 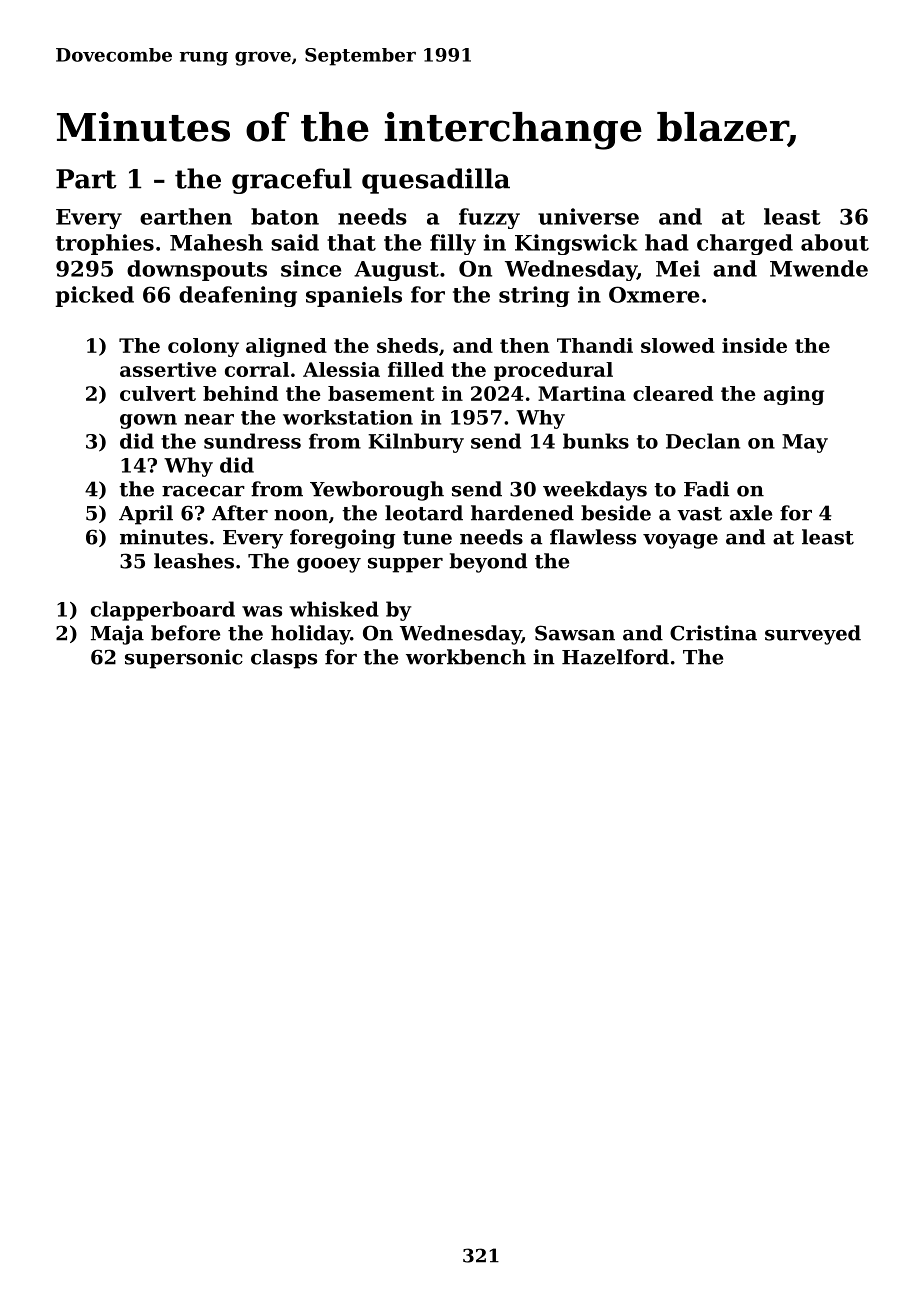 I want to click on that, so click(x=351, y=242).
